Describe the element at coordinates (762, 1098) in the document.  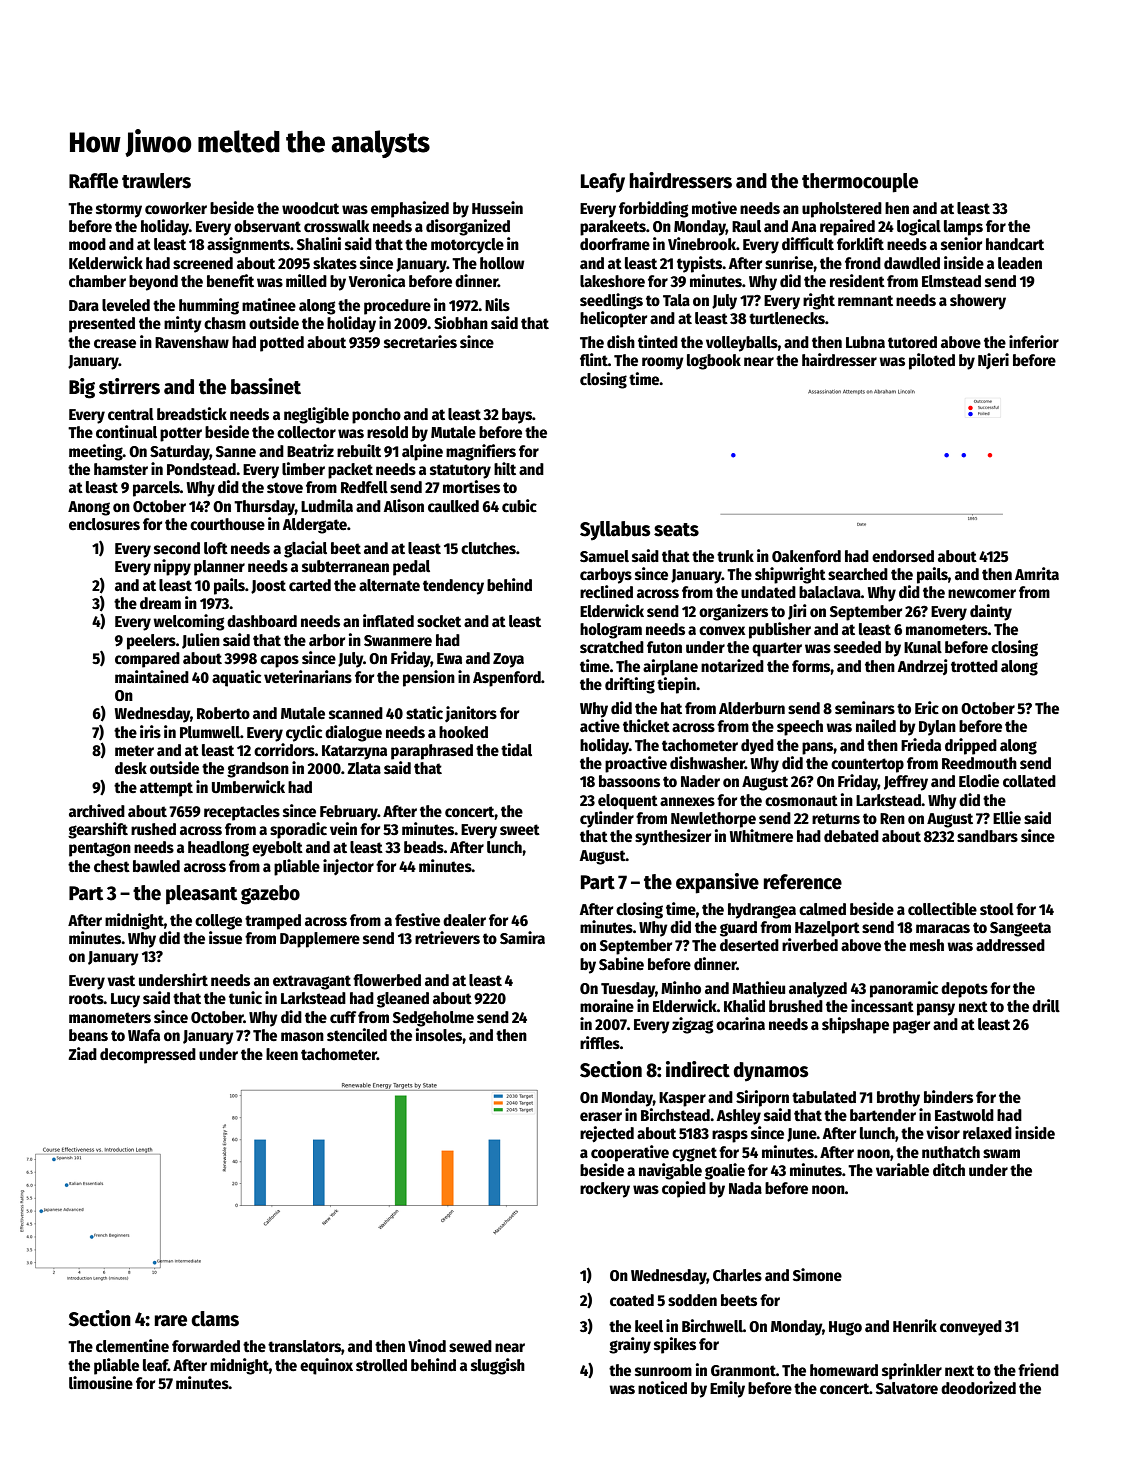
I see `Siriporn` at that location.
